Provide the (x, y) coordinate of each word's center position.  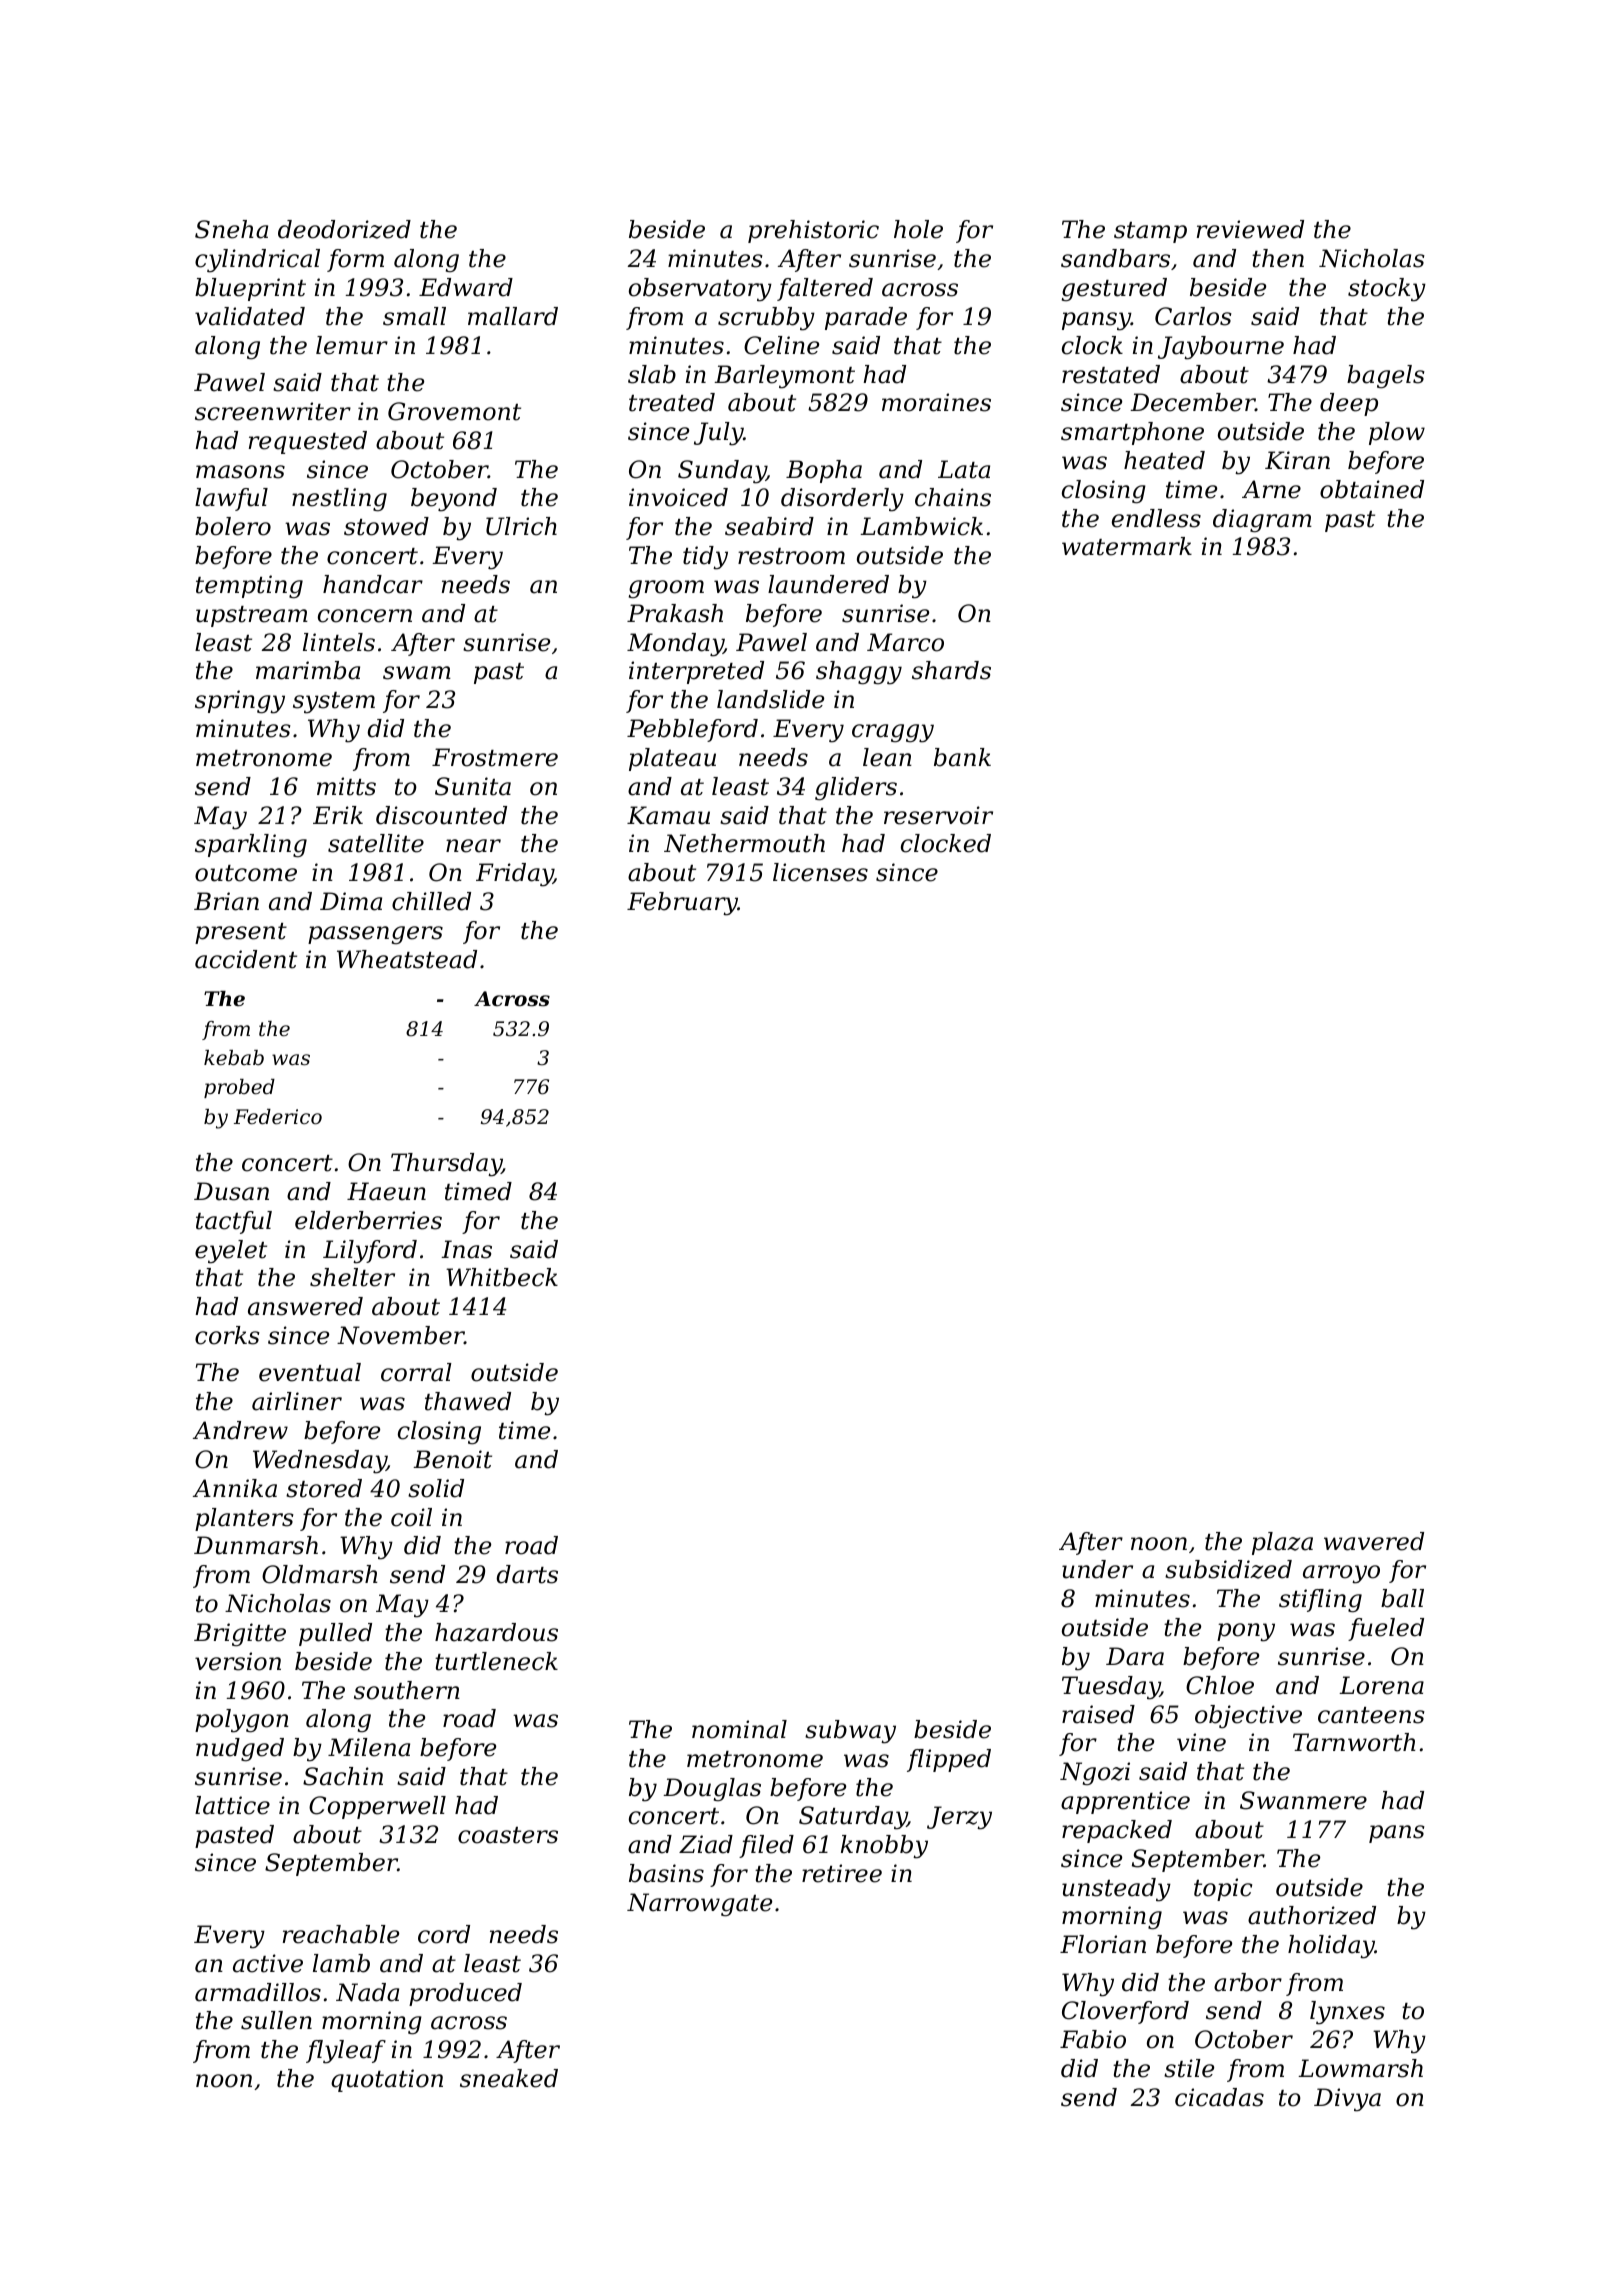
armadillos (258, 1992)
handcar (373, 584)
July (718, 434)
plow (1397, 433)
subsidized (1228, 1569)
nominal (739, 1729)
